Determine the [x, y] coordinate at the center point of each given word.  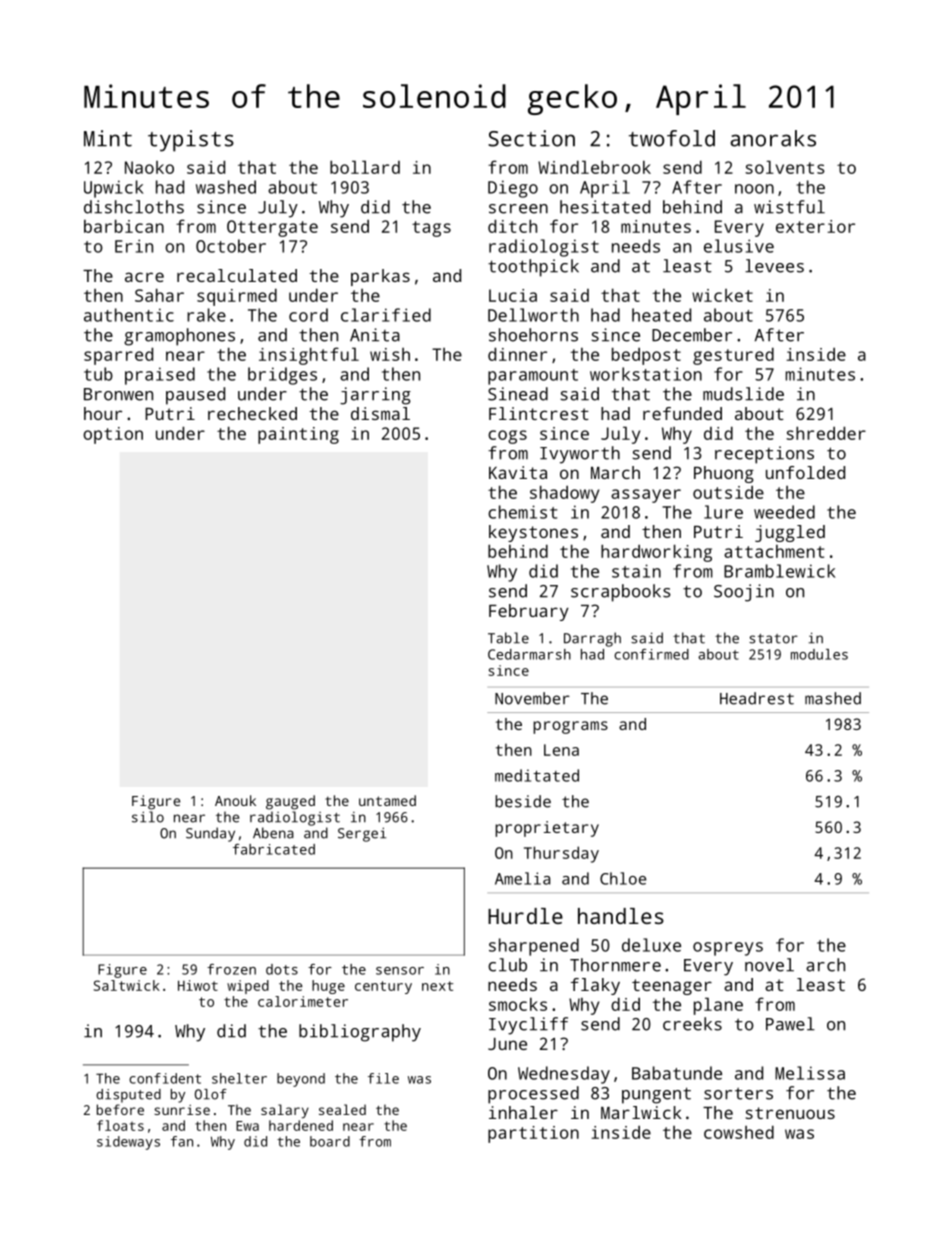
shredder [826, 433]
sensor [400, 971]
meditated [537, 775]
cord [308, 315]
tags [431, 229]
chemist [522, 512]
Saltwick [127, 985]
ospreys [728, 949]
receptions [764, 455]
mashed [833, 698]
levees [774, 266]
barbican [124, 226]
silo [148, 817]
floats [120, 1125]
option [113, 435]
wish [390, 354]
